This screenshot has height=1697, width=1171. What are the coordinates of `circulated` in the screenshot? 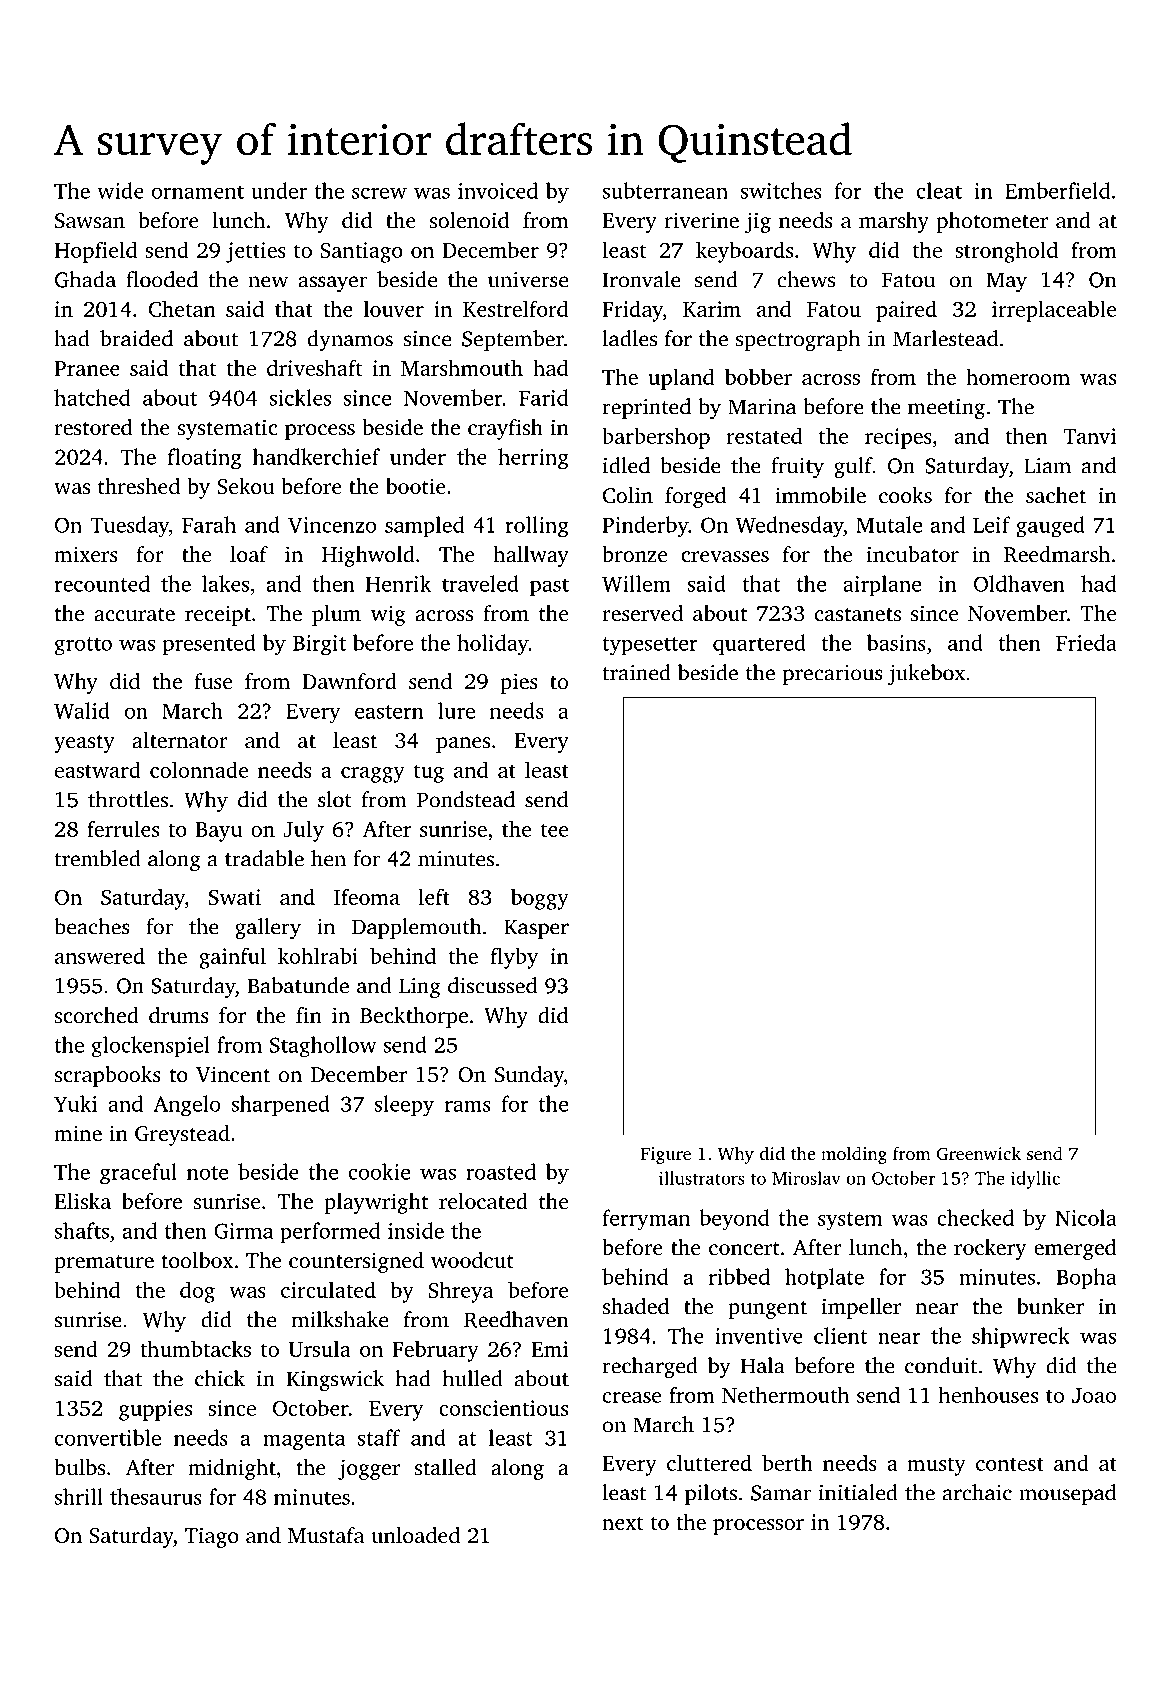 It's located at (328, 1289).
